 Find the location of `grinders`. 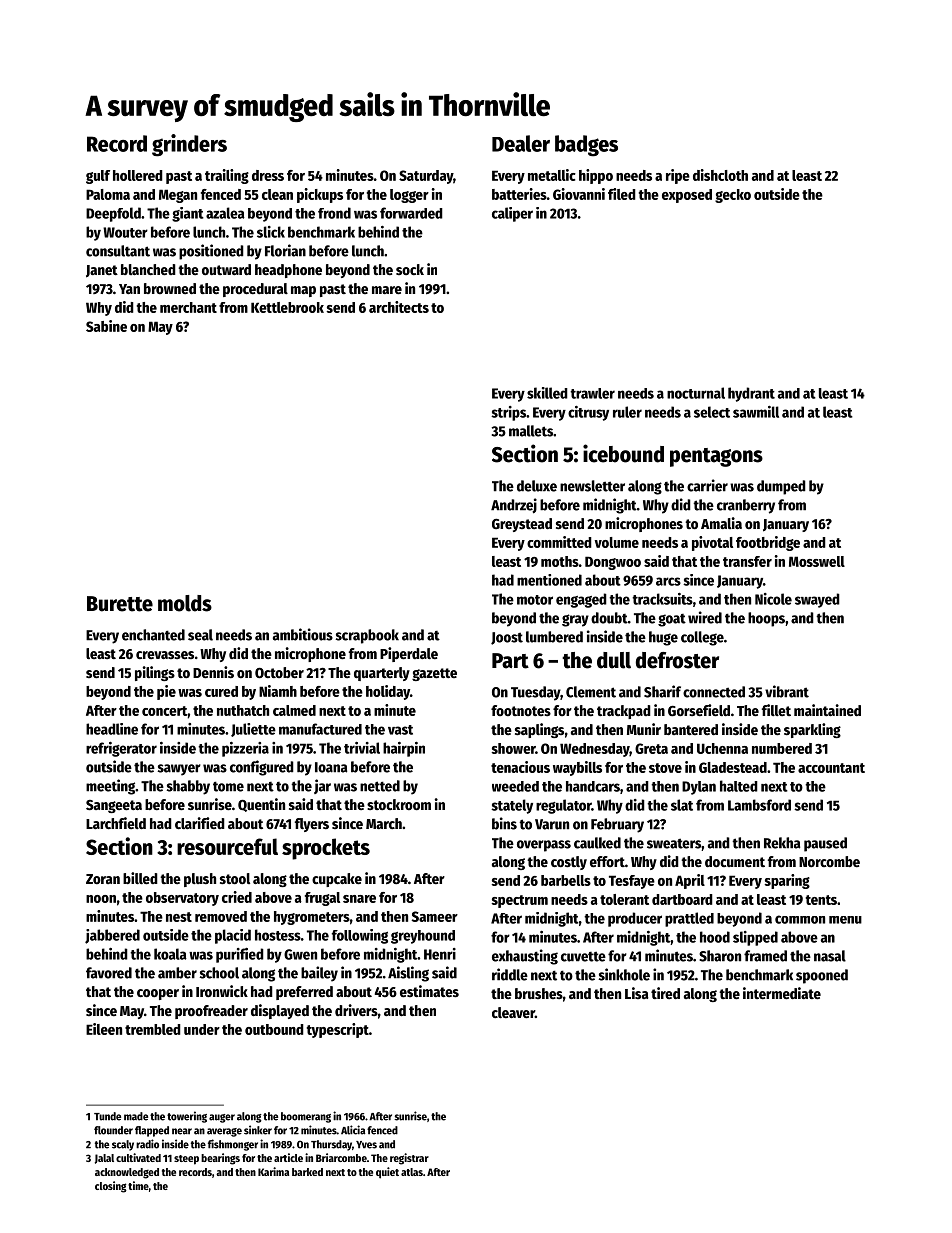

grinders is located at coordinates (189, 145).
